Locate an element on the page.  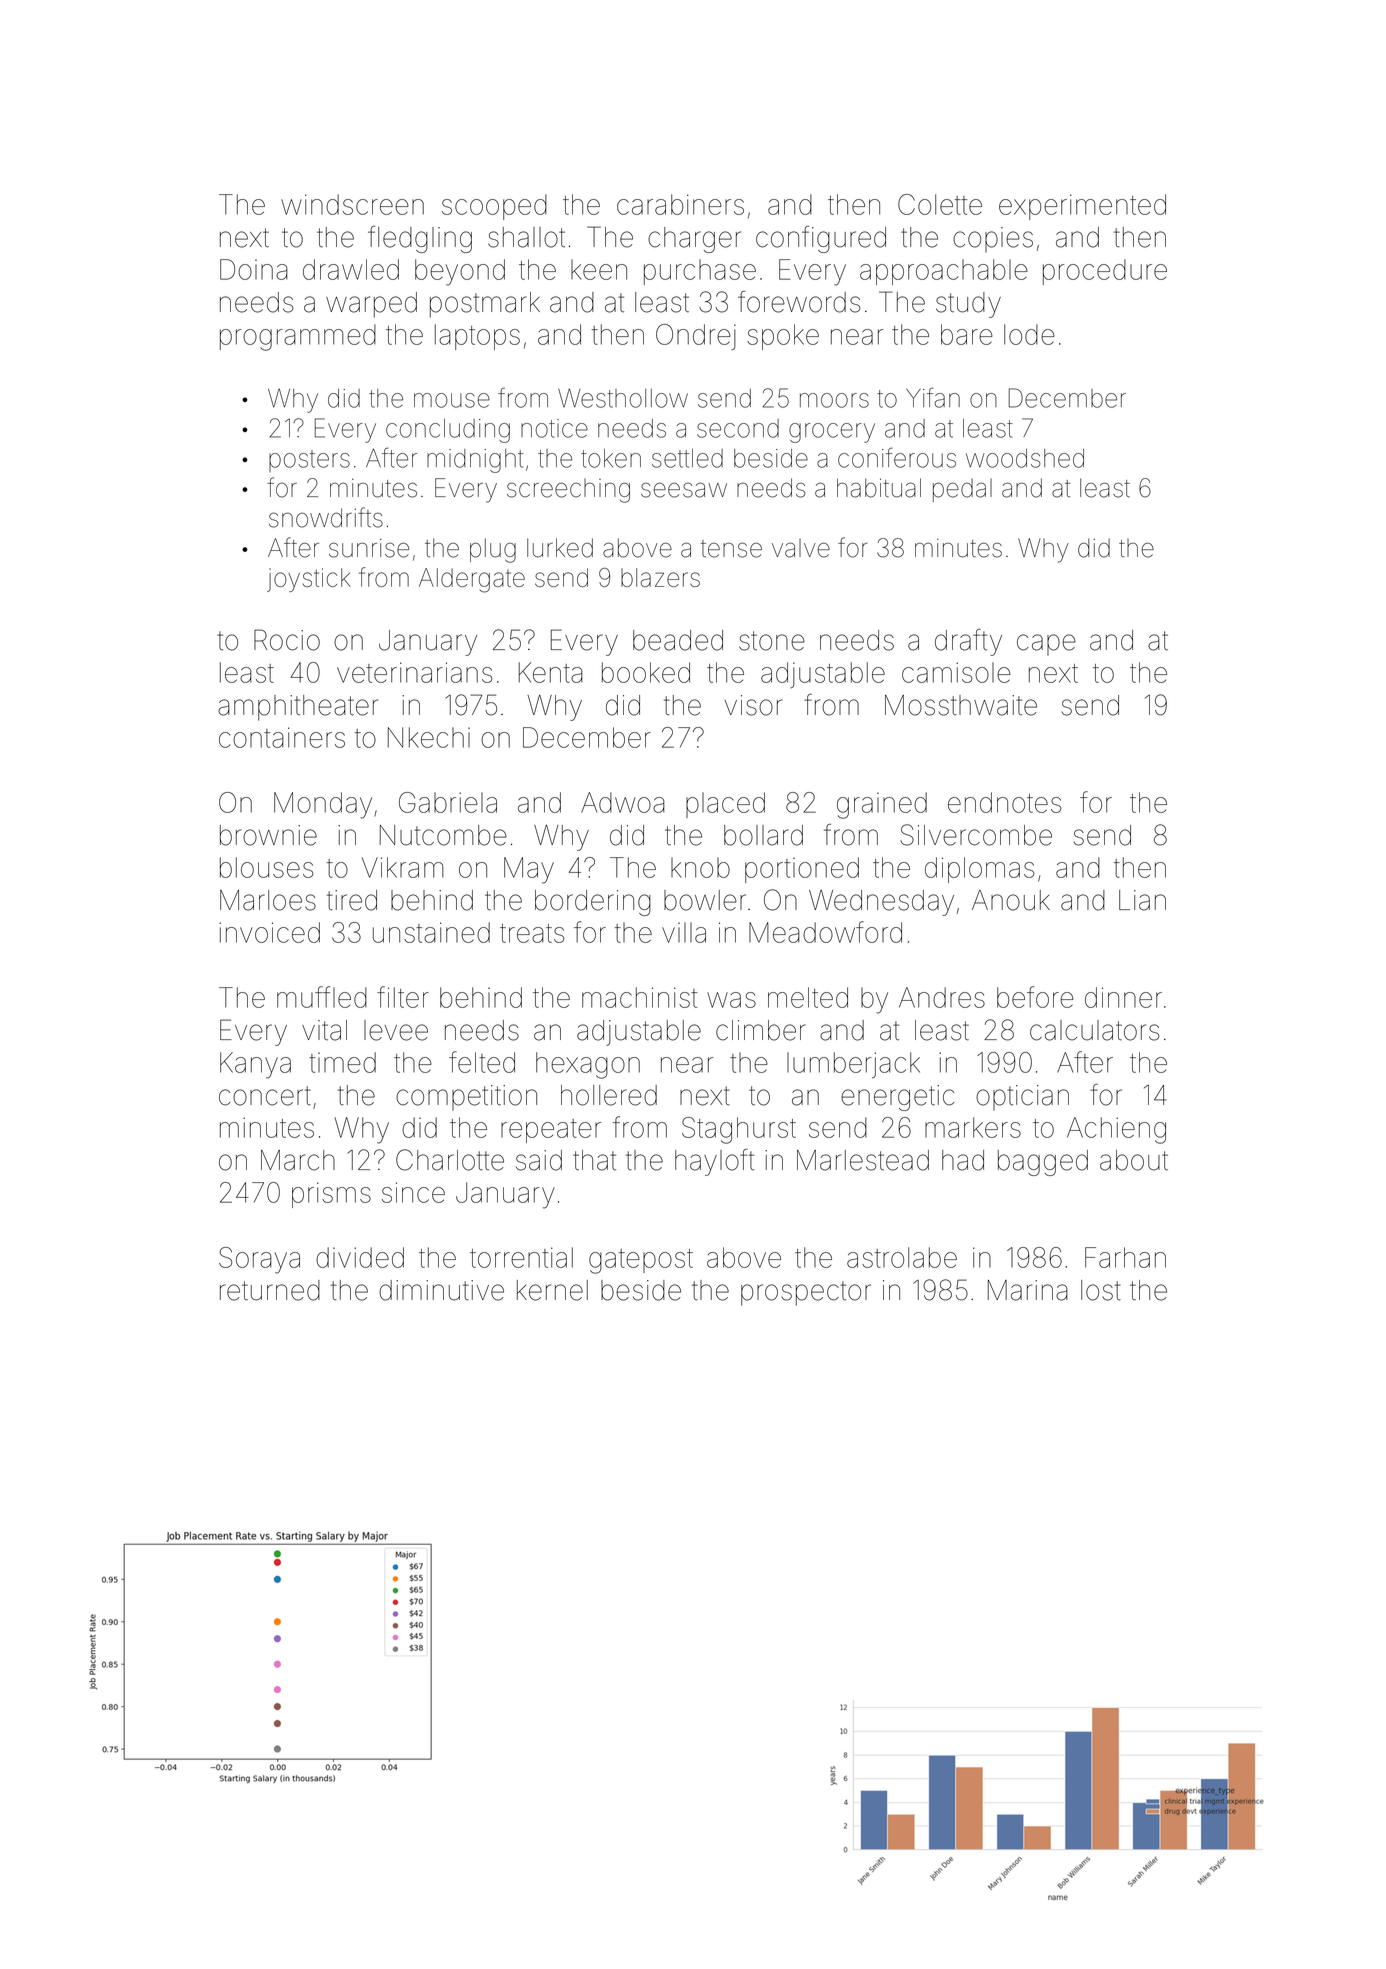
Soraya is located at coordinates (259, 1260).
